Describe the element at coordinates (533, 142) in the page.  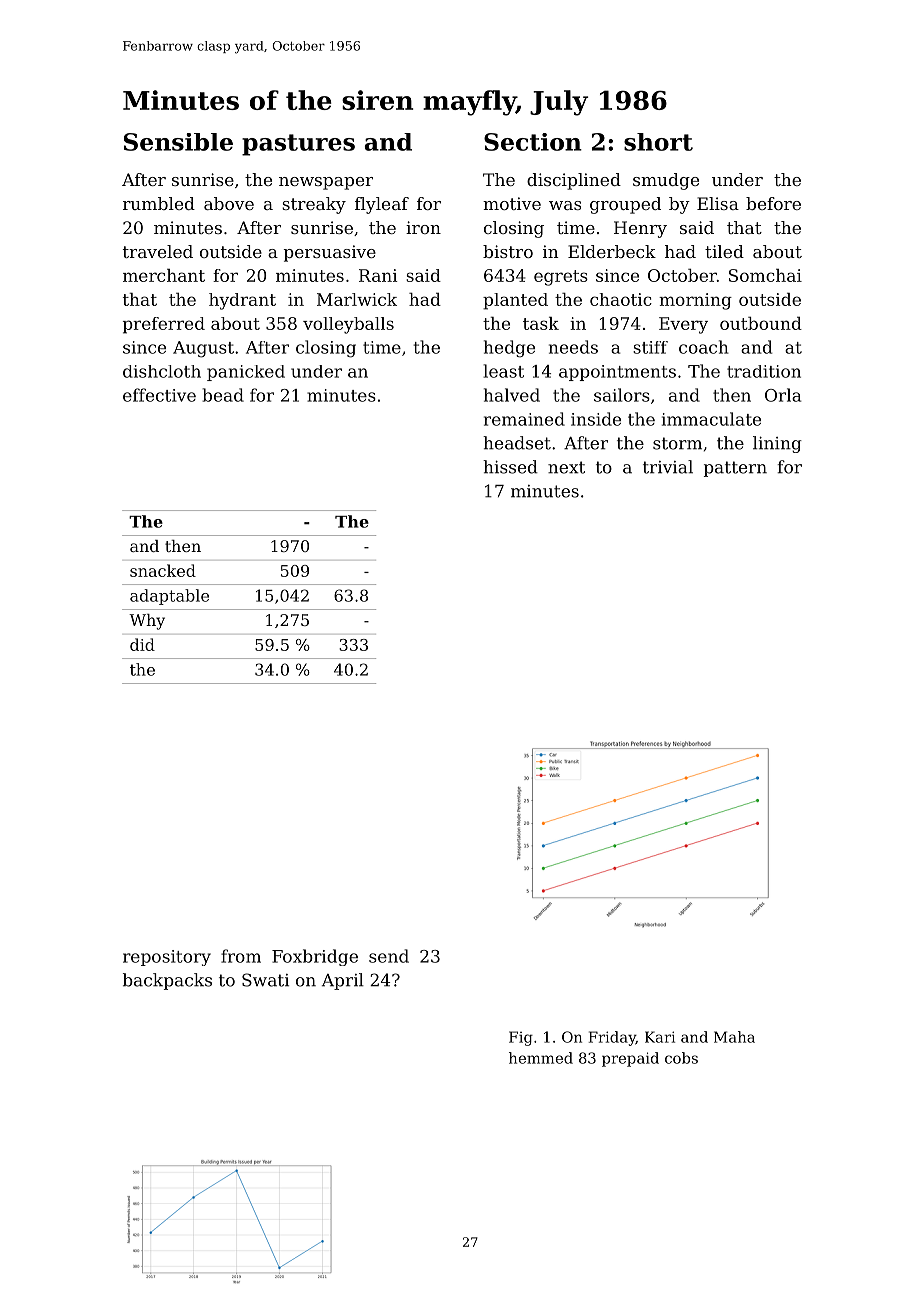
I see `Section` at that location.
